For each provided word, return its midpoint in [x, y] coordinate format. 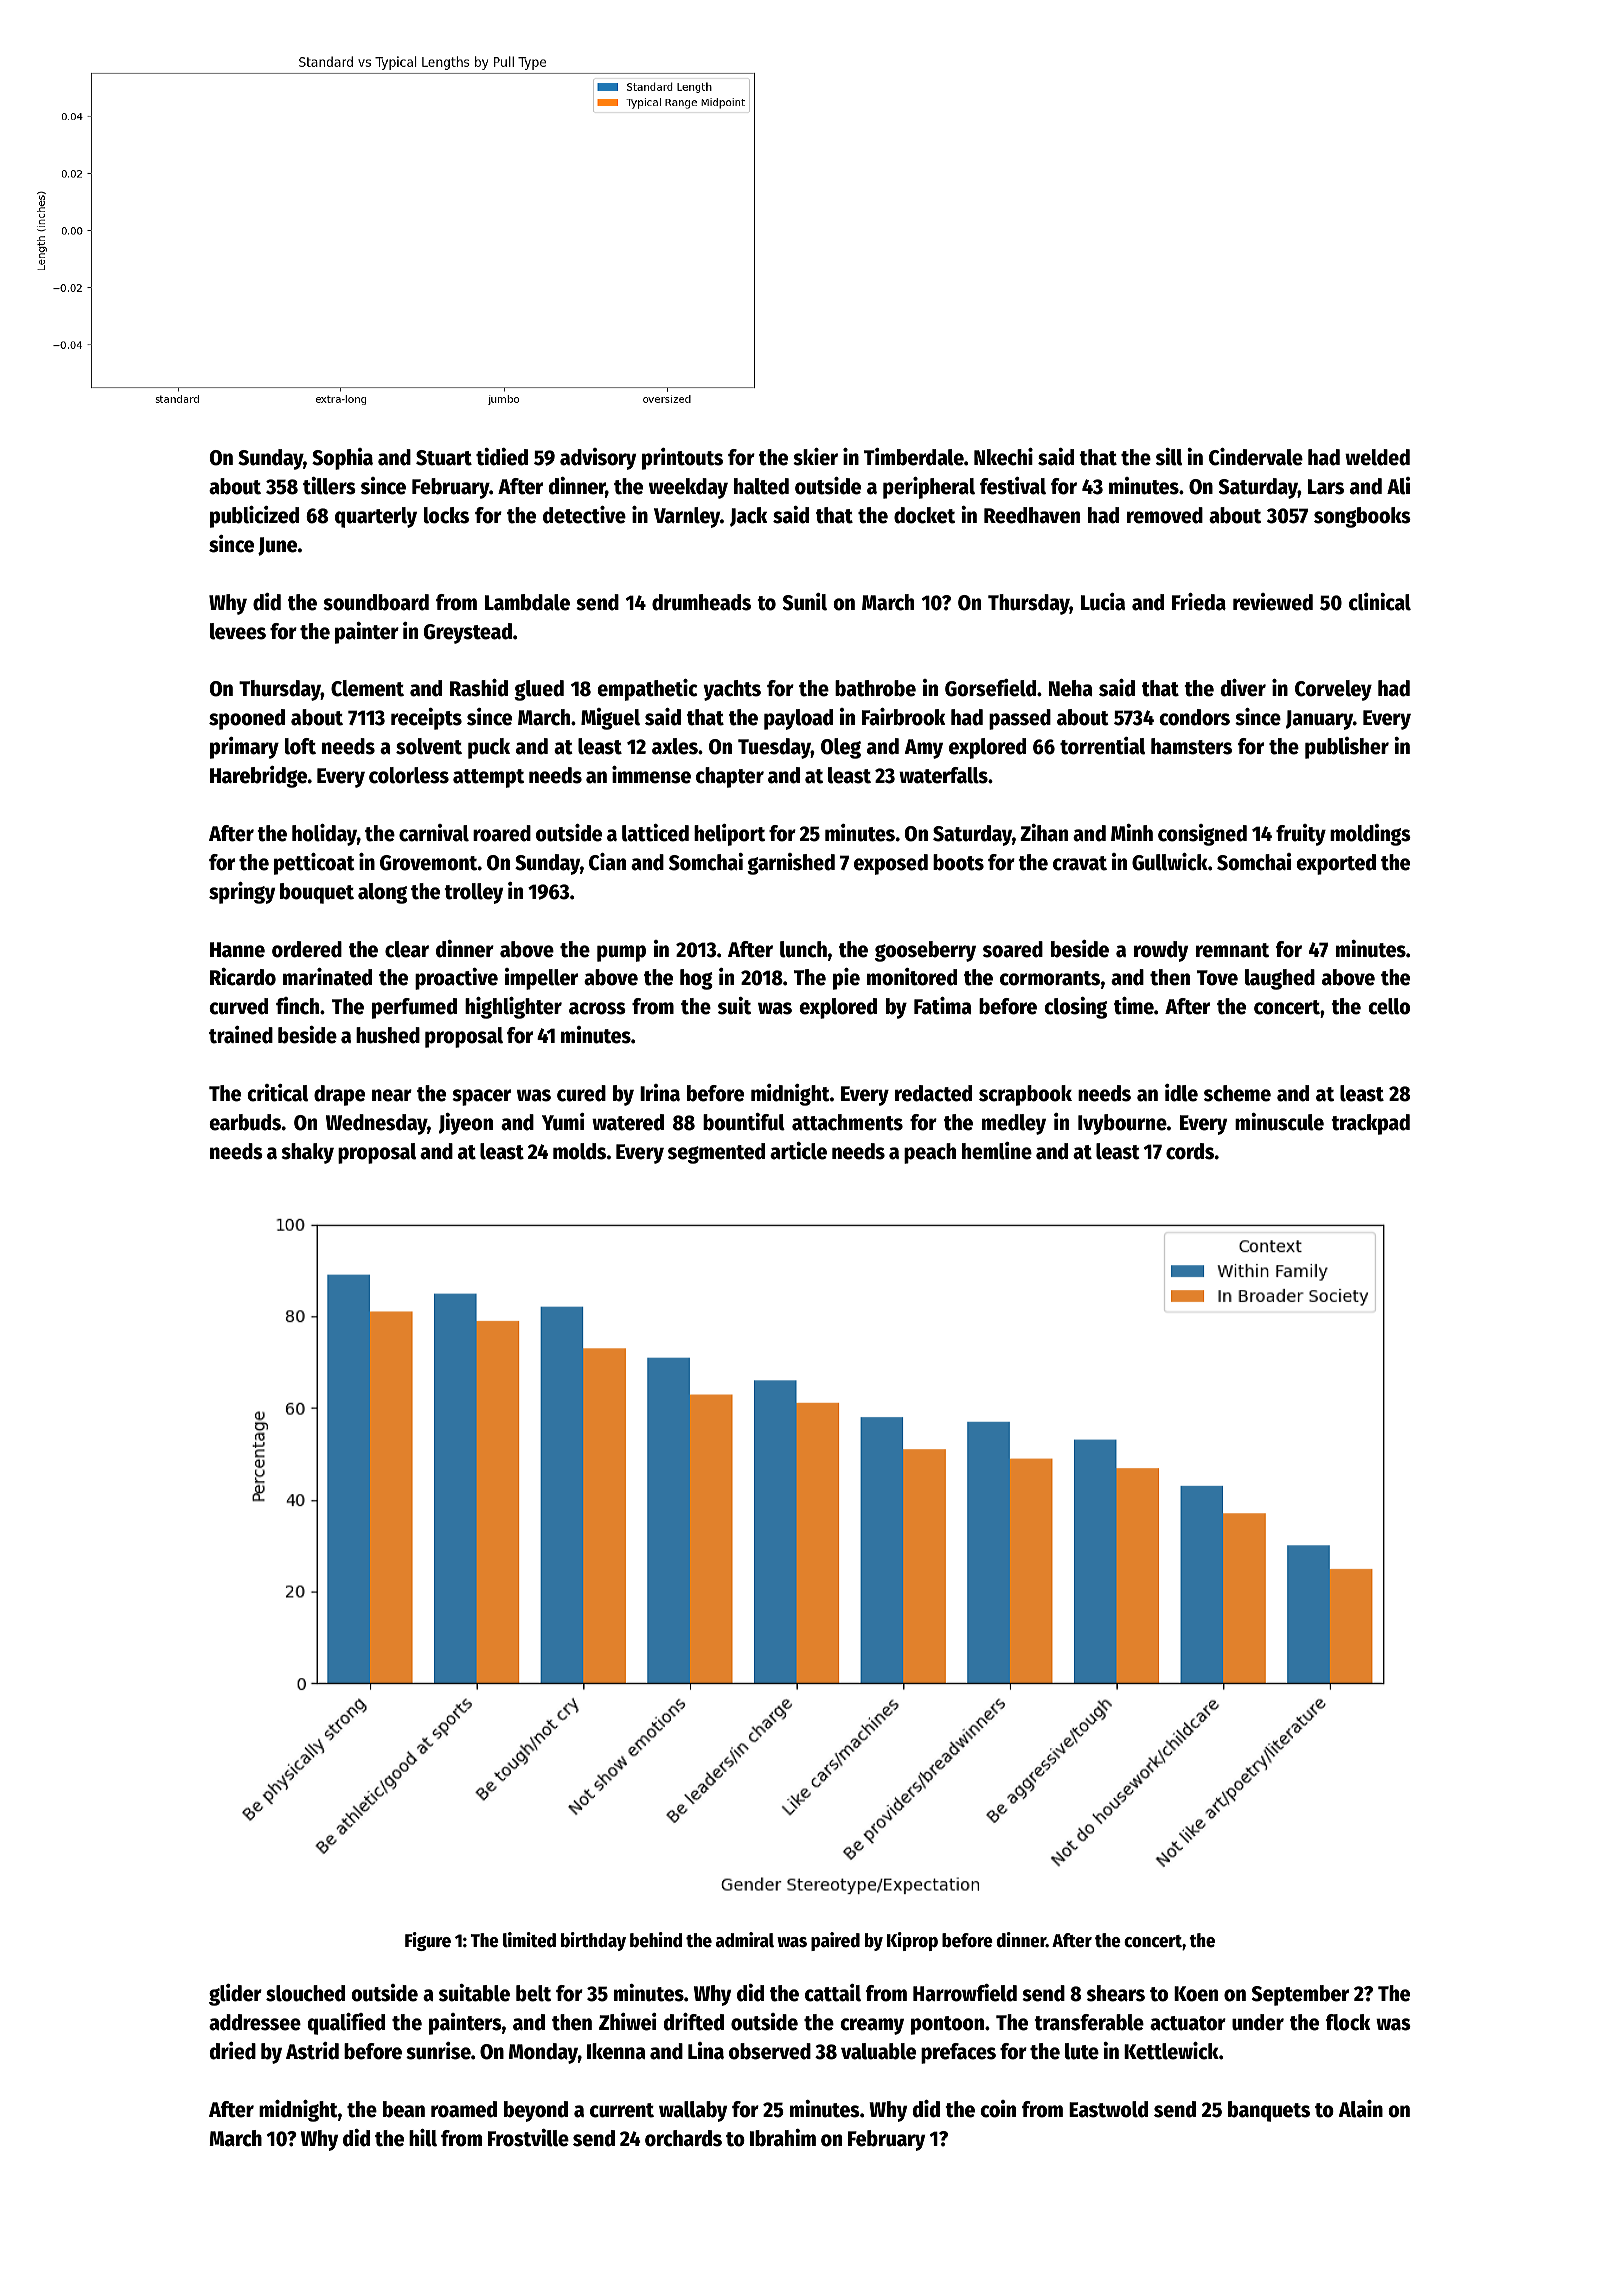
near [392, 1095]
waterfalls [943, 775]
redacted [933, 1093]
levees [238, 631]
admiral [745, 1940]
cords [1190, 1151]
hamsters [1191, 746]
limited [529, 1940]
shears [1116, 1993]
